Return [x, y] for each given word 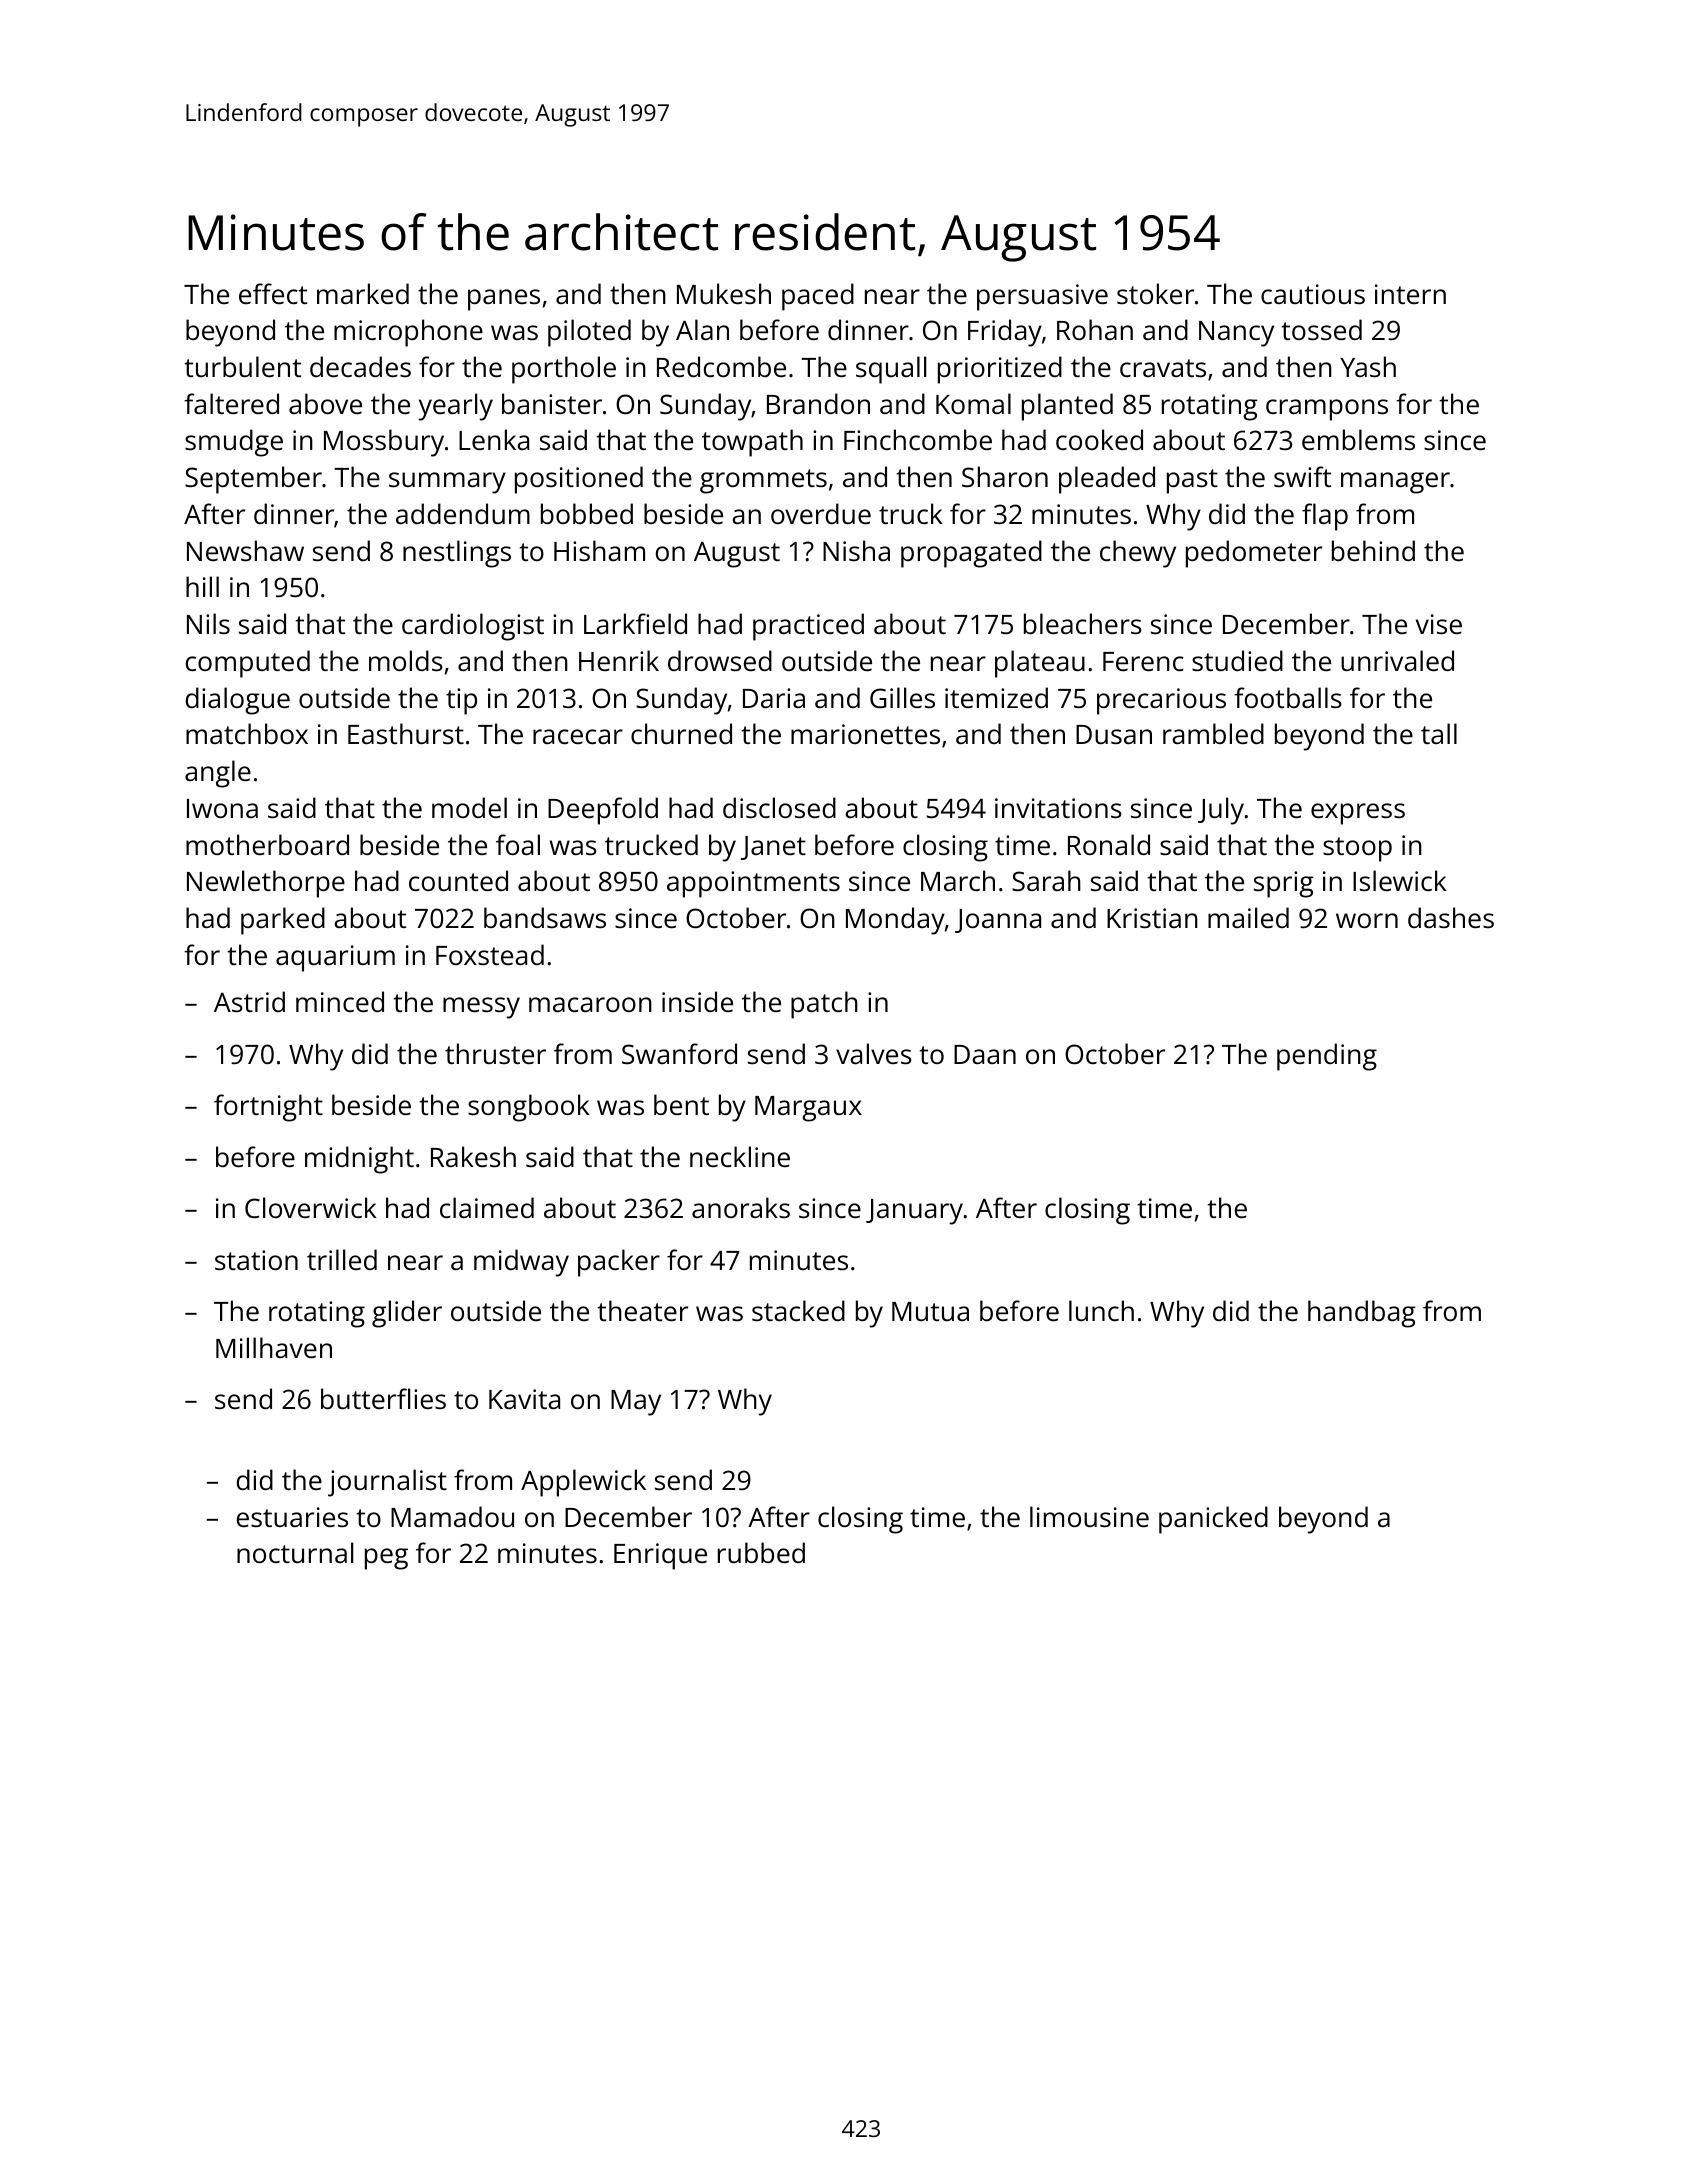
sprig [1284, 884]
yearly [455, 407]
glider [407, 1314]
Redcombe [721, 367]
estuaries [292, 1517]
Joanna [998, 921]
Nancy [1236, 334]
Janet [773, 848]
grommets [763, 481]
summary [447, 483]
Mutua [930, 1311]
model [469, 807]
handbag [1362, 1314]
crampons [1327, 410]
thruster [495, 1053]
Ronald [1109, 844]
